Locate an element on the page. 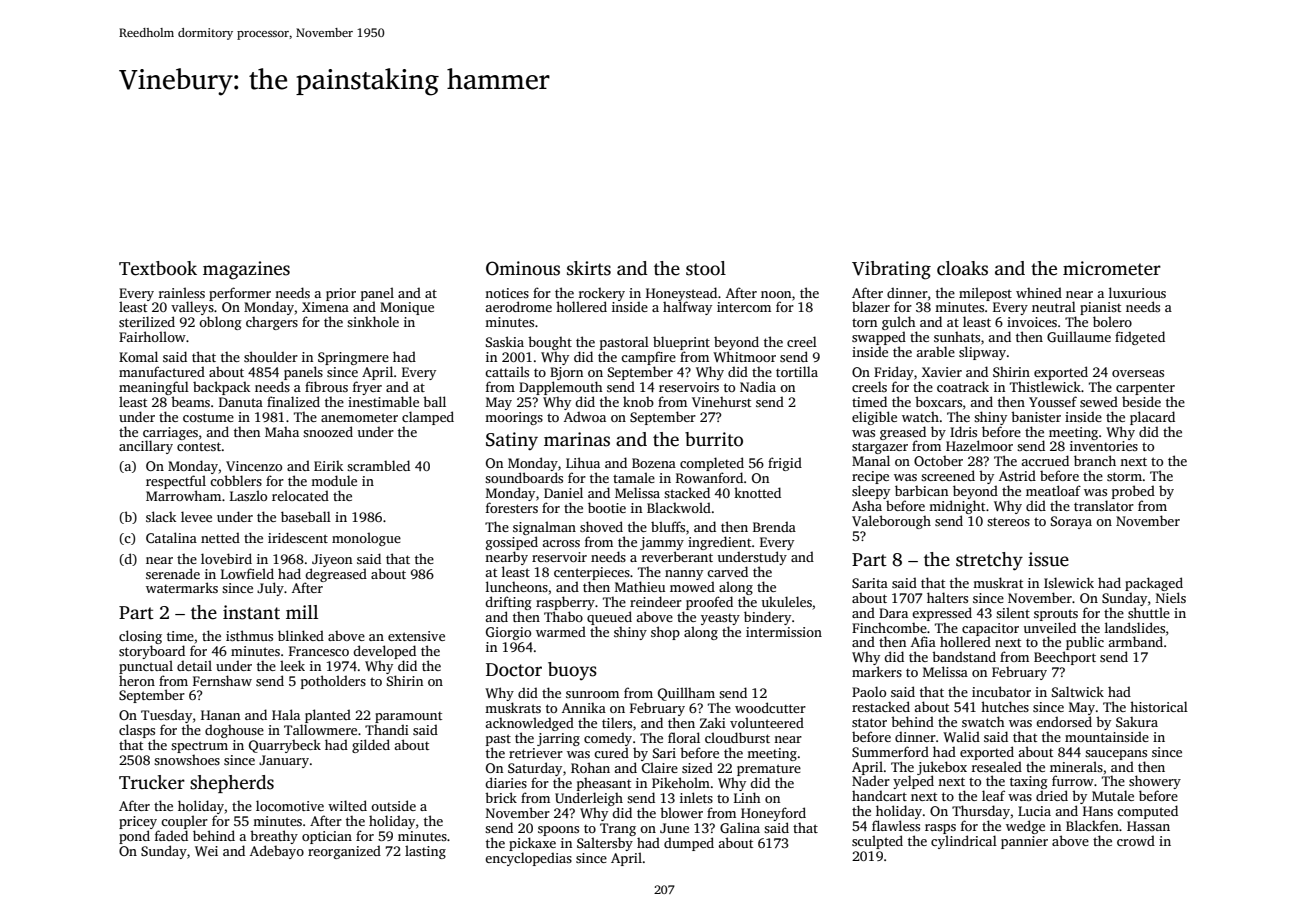  micrometer is located at coordinates (1112, 268).
